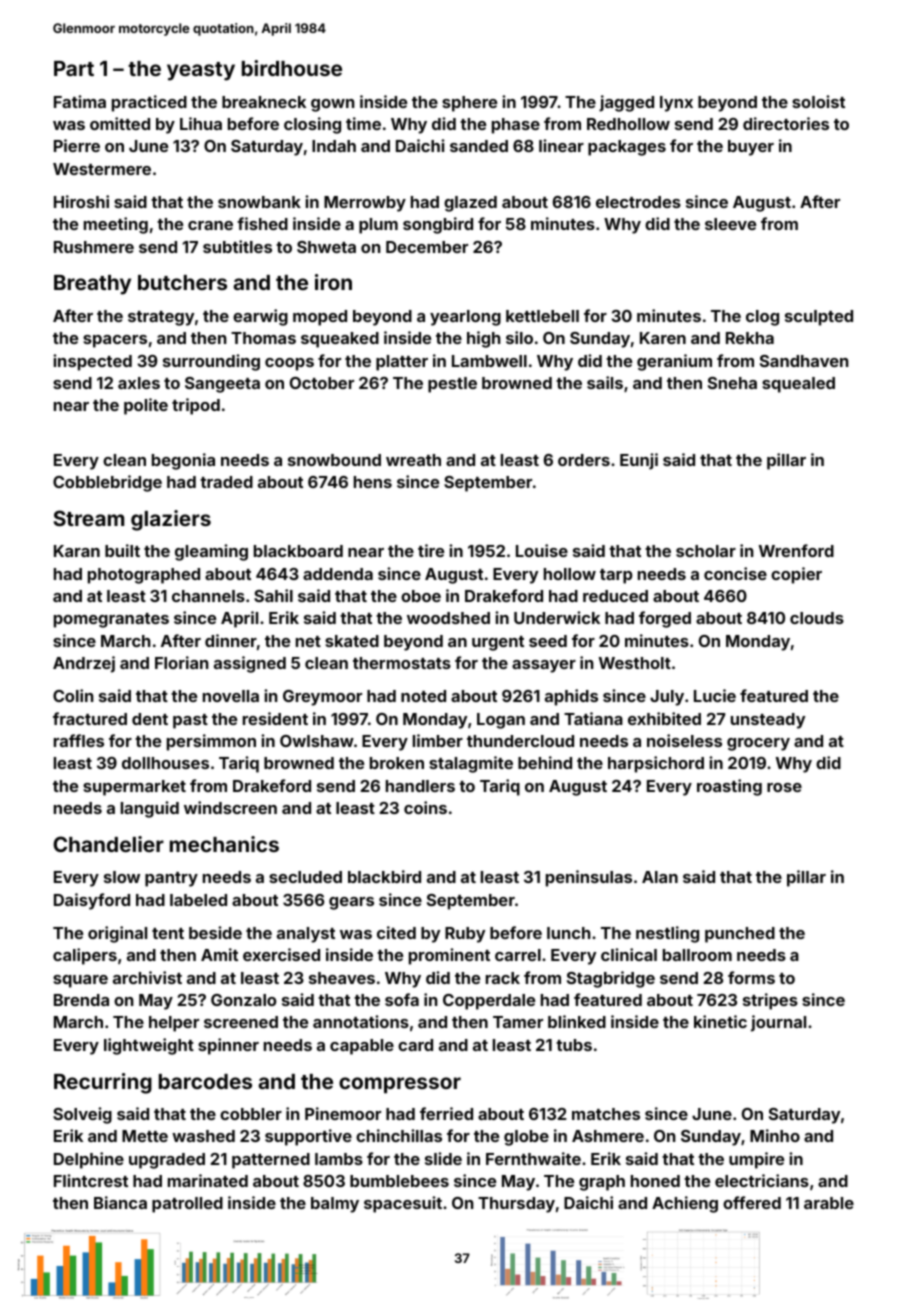  Describe the element at coordinates (818, 101) in the image. I see `soloist` at that location.
